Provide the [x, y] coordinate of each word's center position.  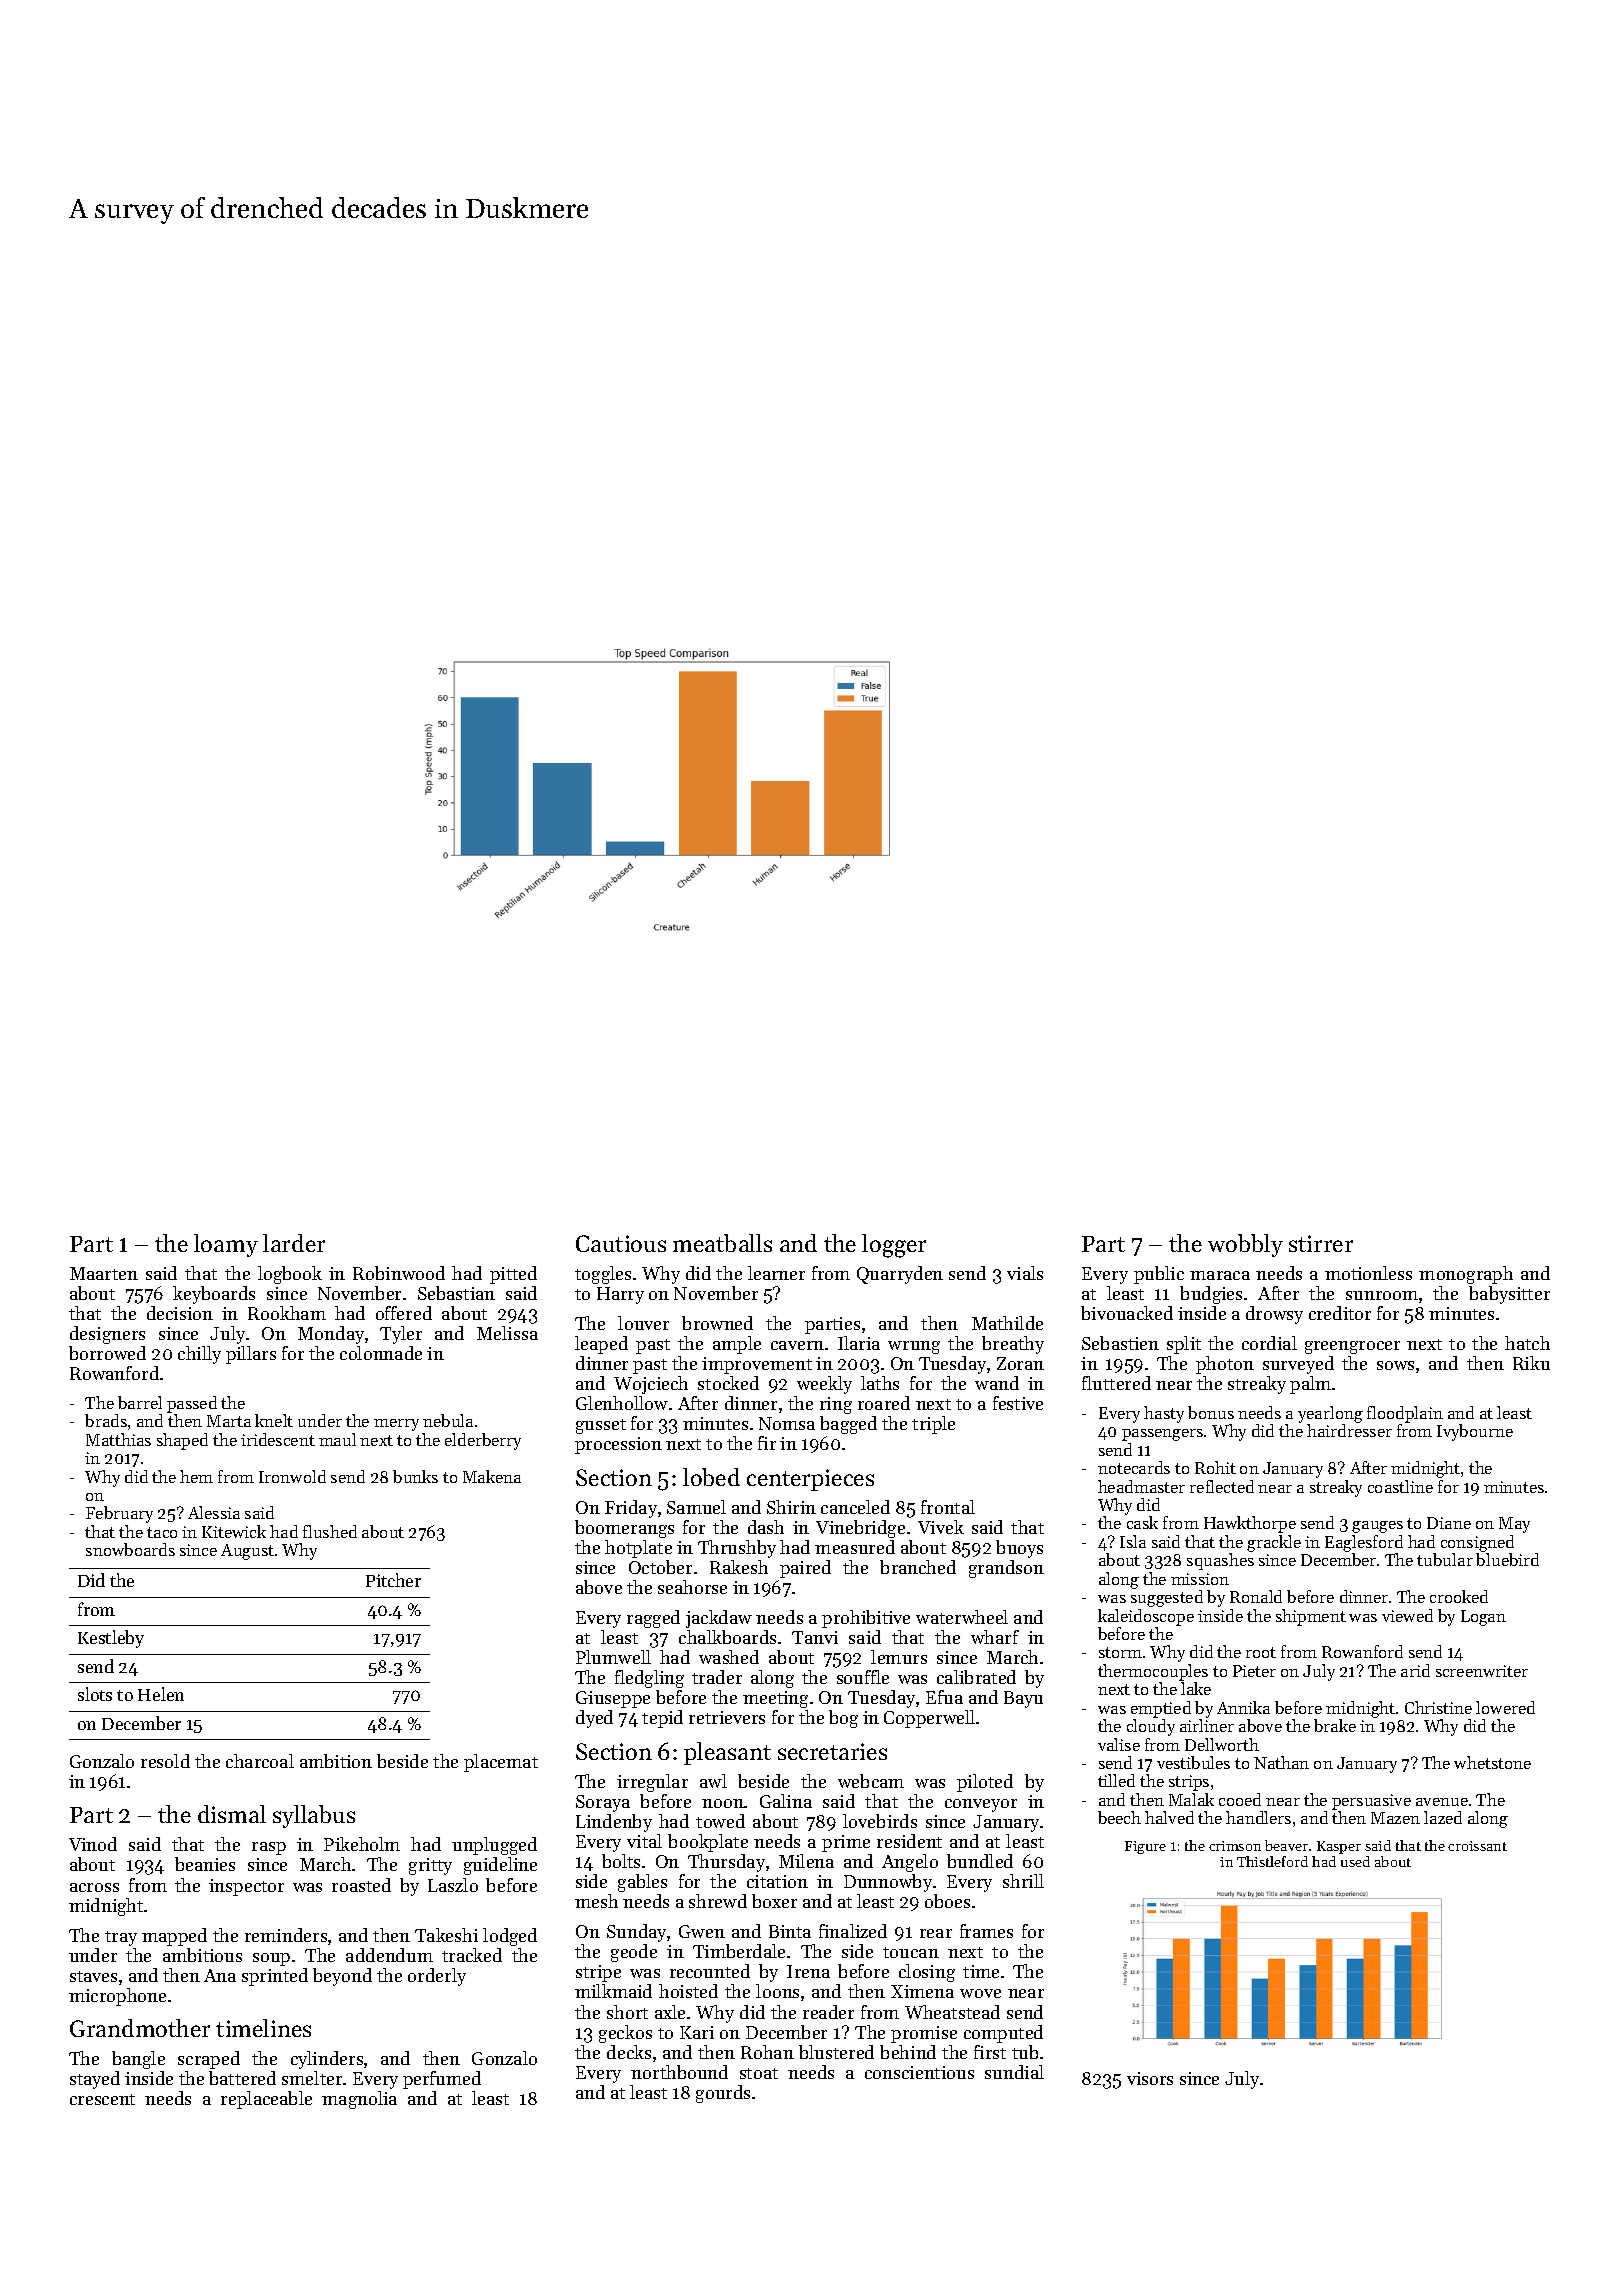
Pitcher [393, 1580]
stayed [95, 2080]
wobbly [1245, 1245]
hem [196, 1476]
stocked [728, 1383]
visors [1150, 2078]
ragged [653, 1619]
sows [1395, 1365]
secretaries [832, 1751]
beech [1119, 1817]
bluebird [1507, 1559]
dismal [232, 1814]
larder [294, 1243]
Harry [620, 1295]
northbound [679, 2072]
